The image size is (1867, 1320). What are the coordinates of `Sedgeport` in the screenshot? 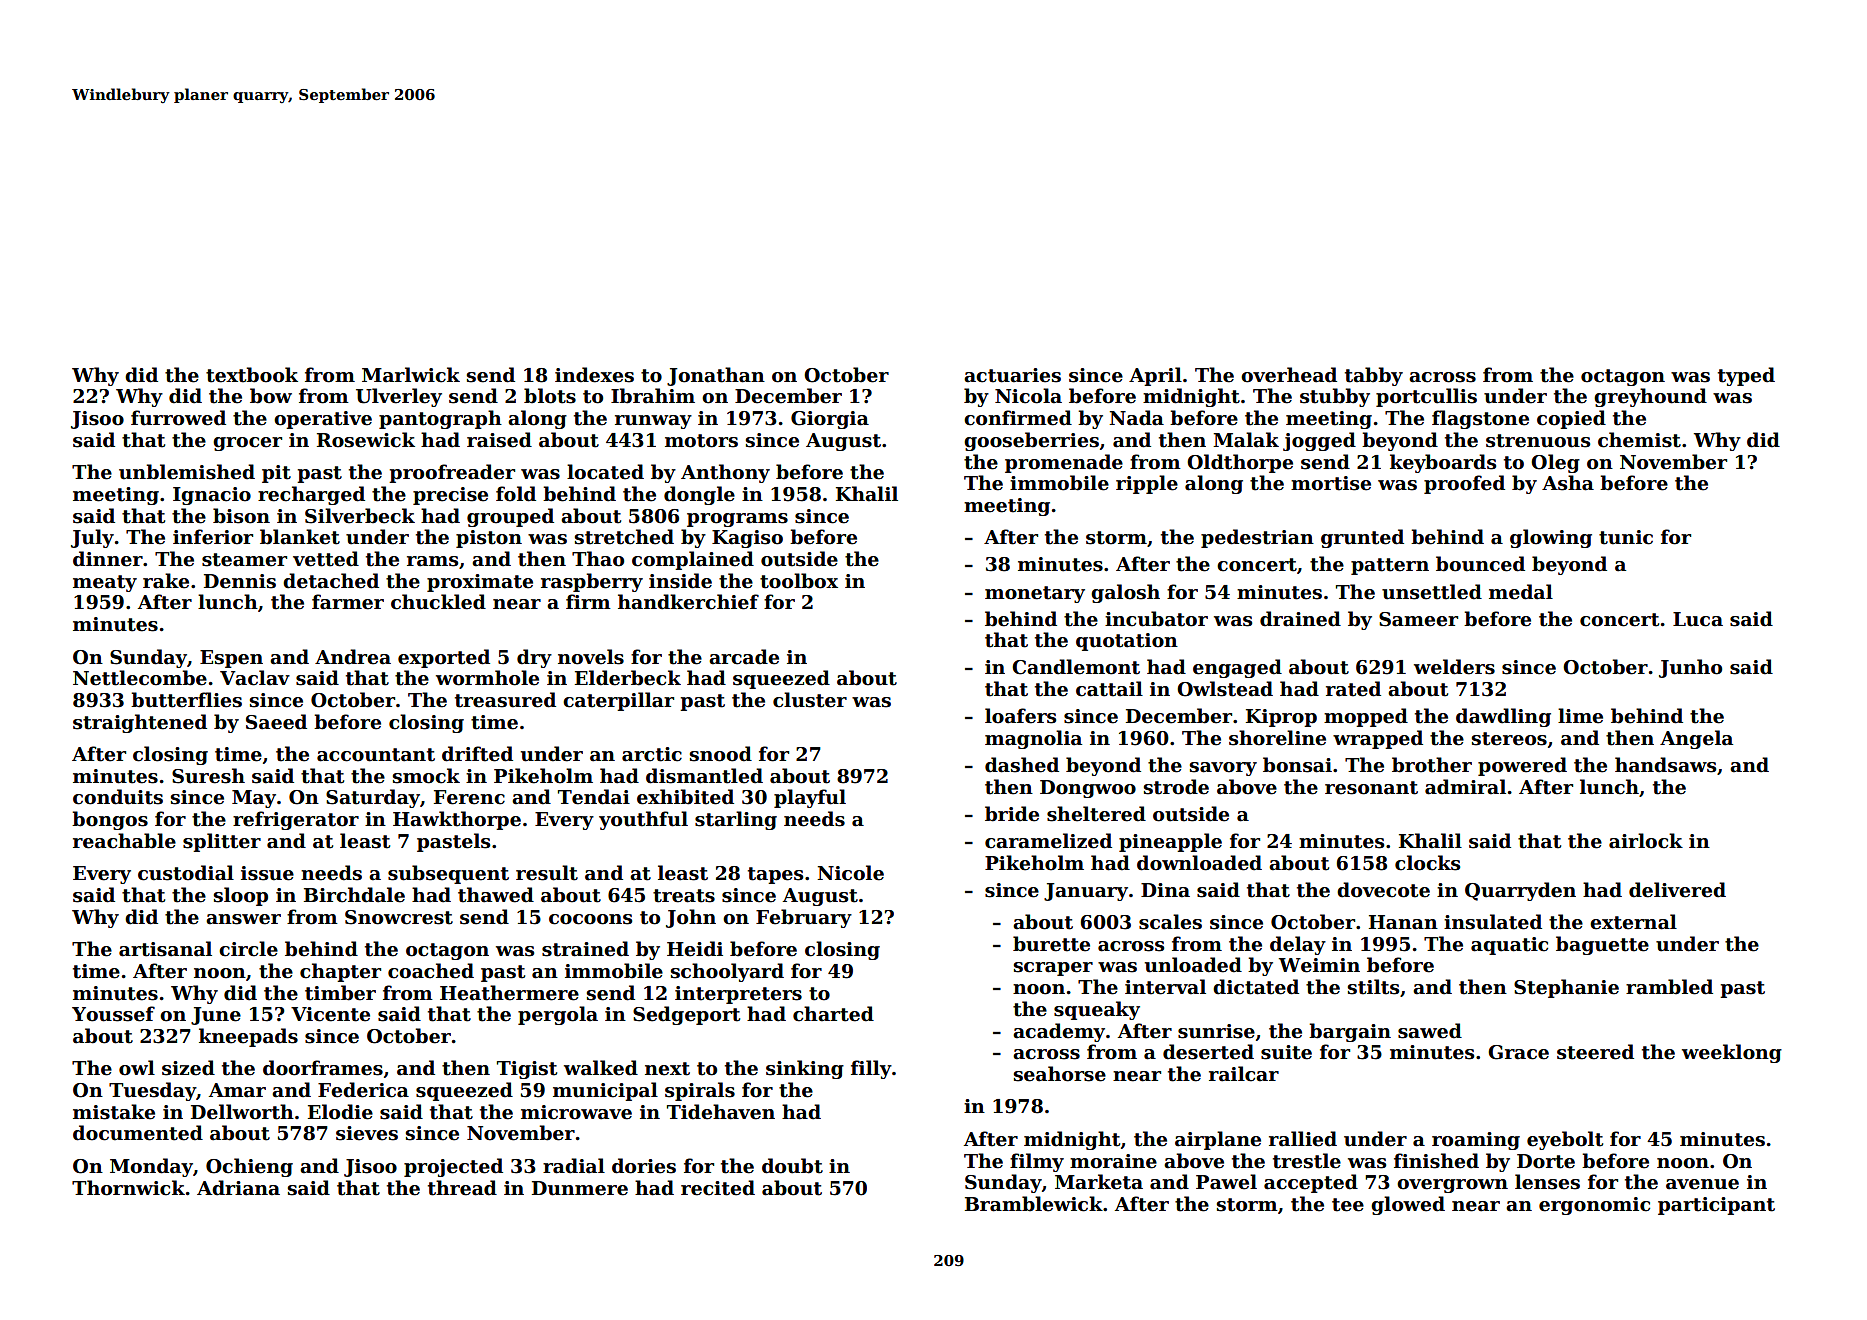 It's located at (686, 1015).
